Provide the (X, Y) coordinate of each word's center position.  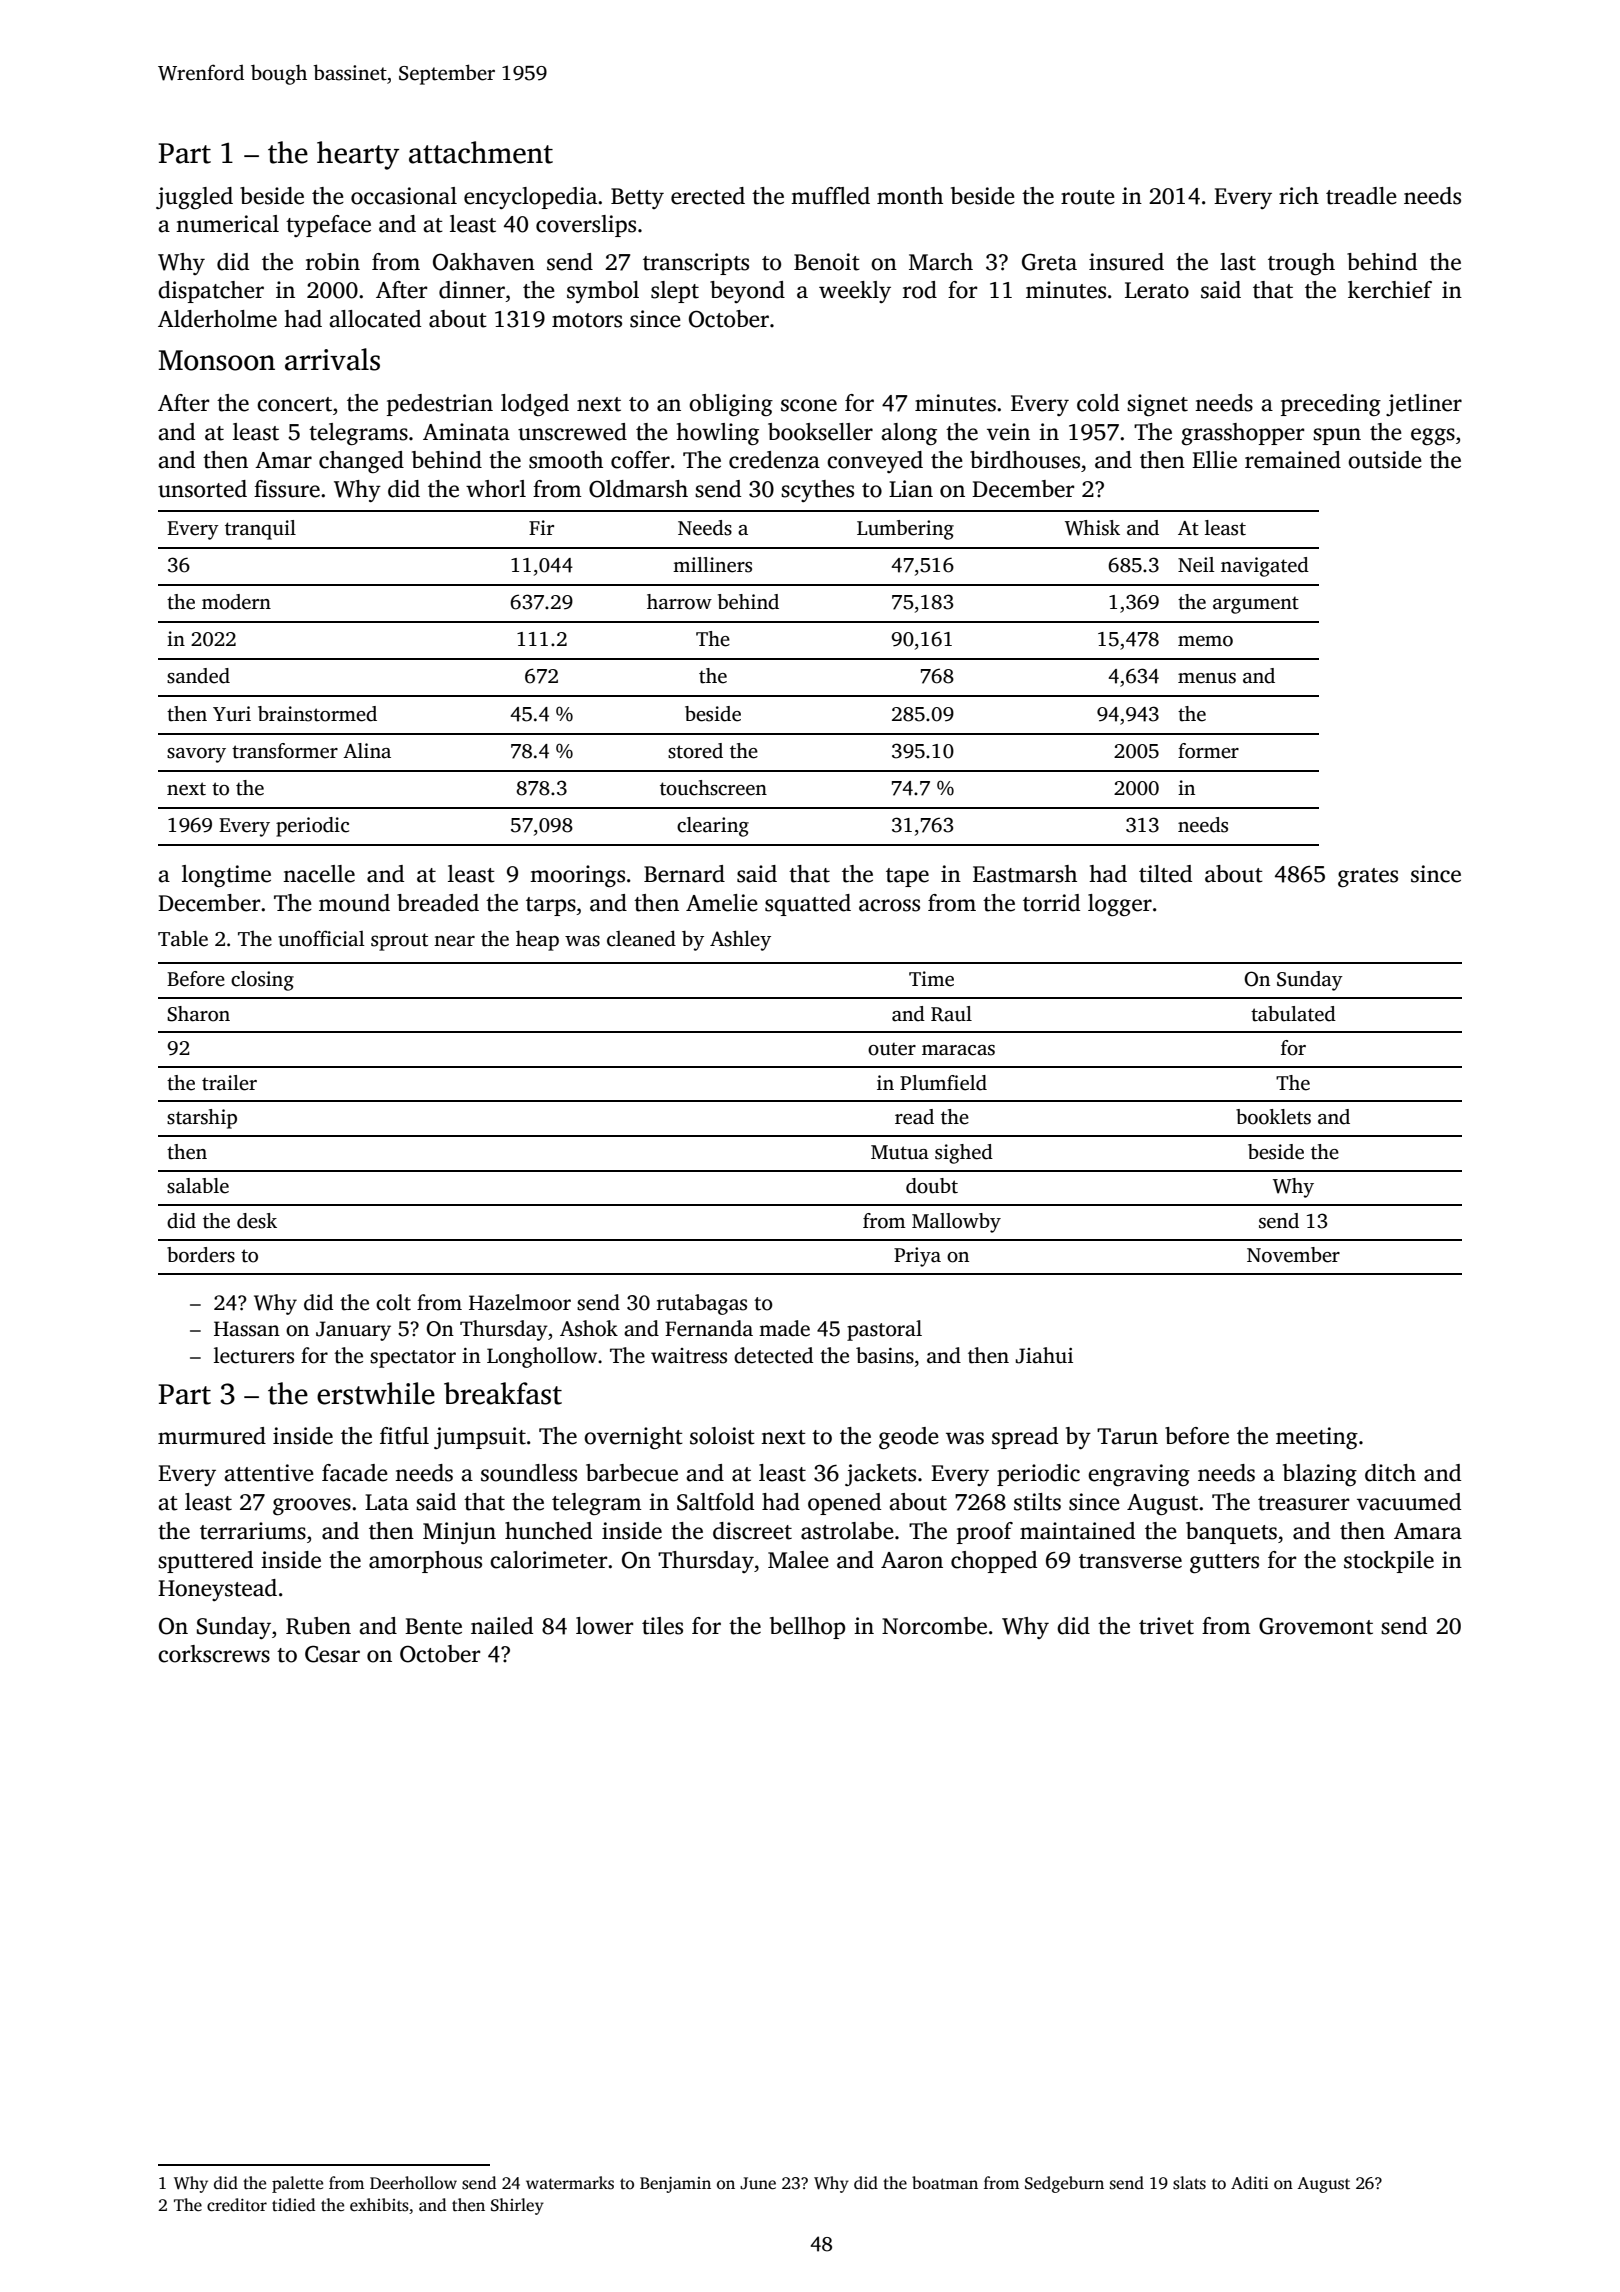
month (910, 196)
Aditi (1250, 2182)
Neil (1196, 565)
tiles (662, 1626)
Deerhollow (413, 2183)
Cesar (332, 1654)
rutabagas (702, 1304)
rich (1299, 196)
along (909, 434)
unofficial (321, 938)
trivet (1166, 1626)
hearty (358, 155)
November (1293, 1255)
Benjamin (675, 2185)
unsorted (202, 489)
